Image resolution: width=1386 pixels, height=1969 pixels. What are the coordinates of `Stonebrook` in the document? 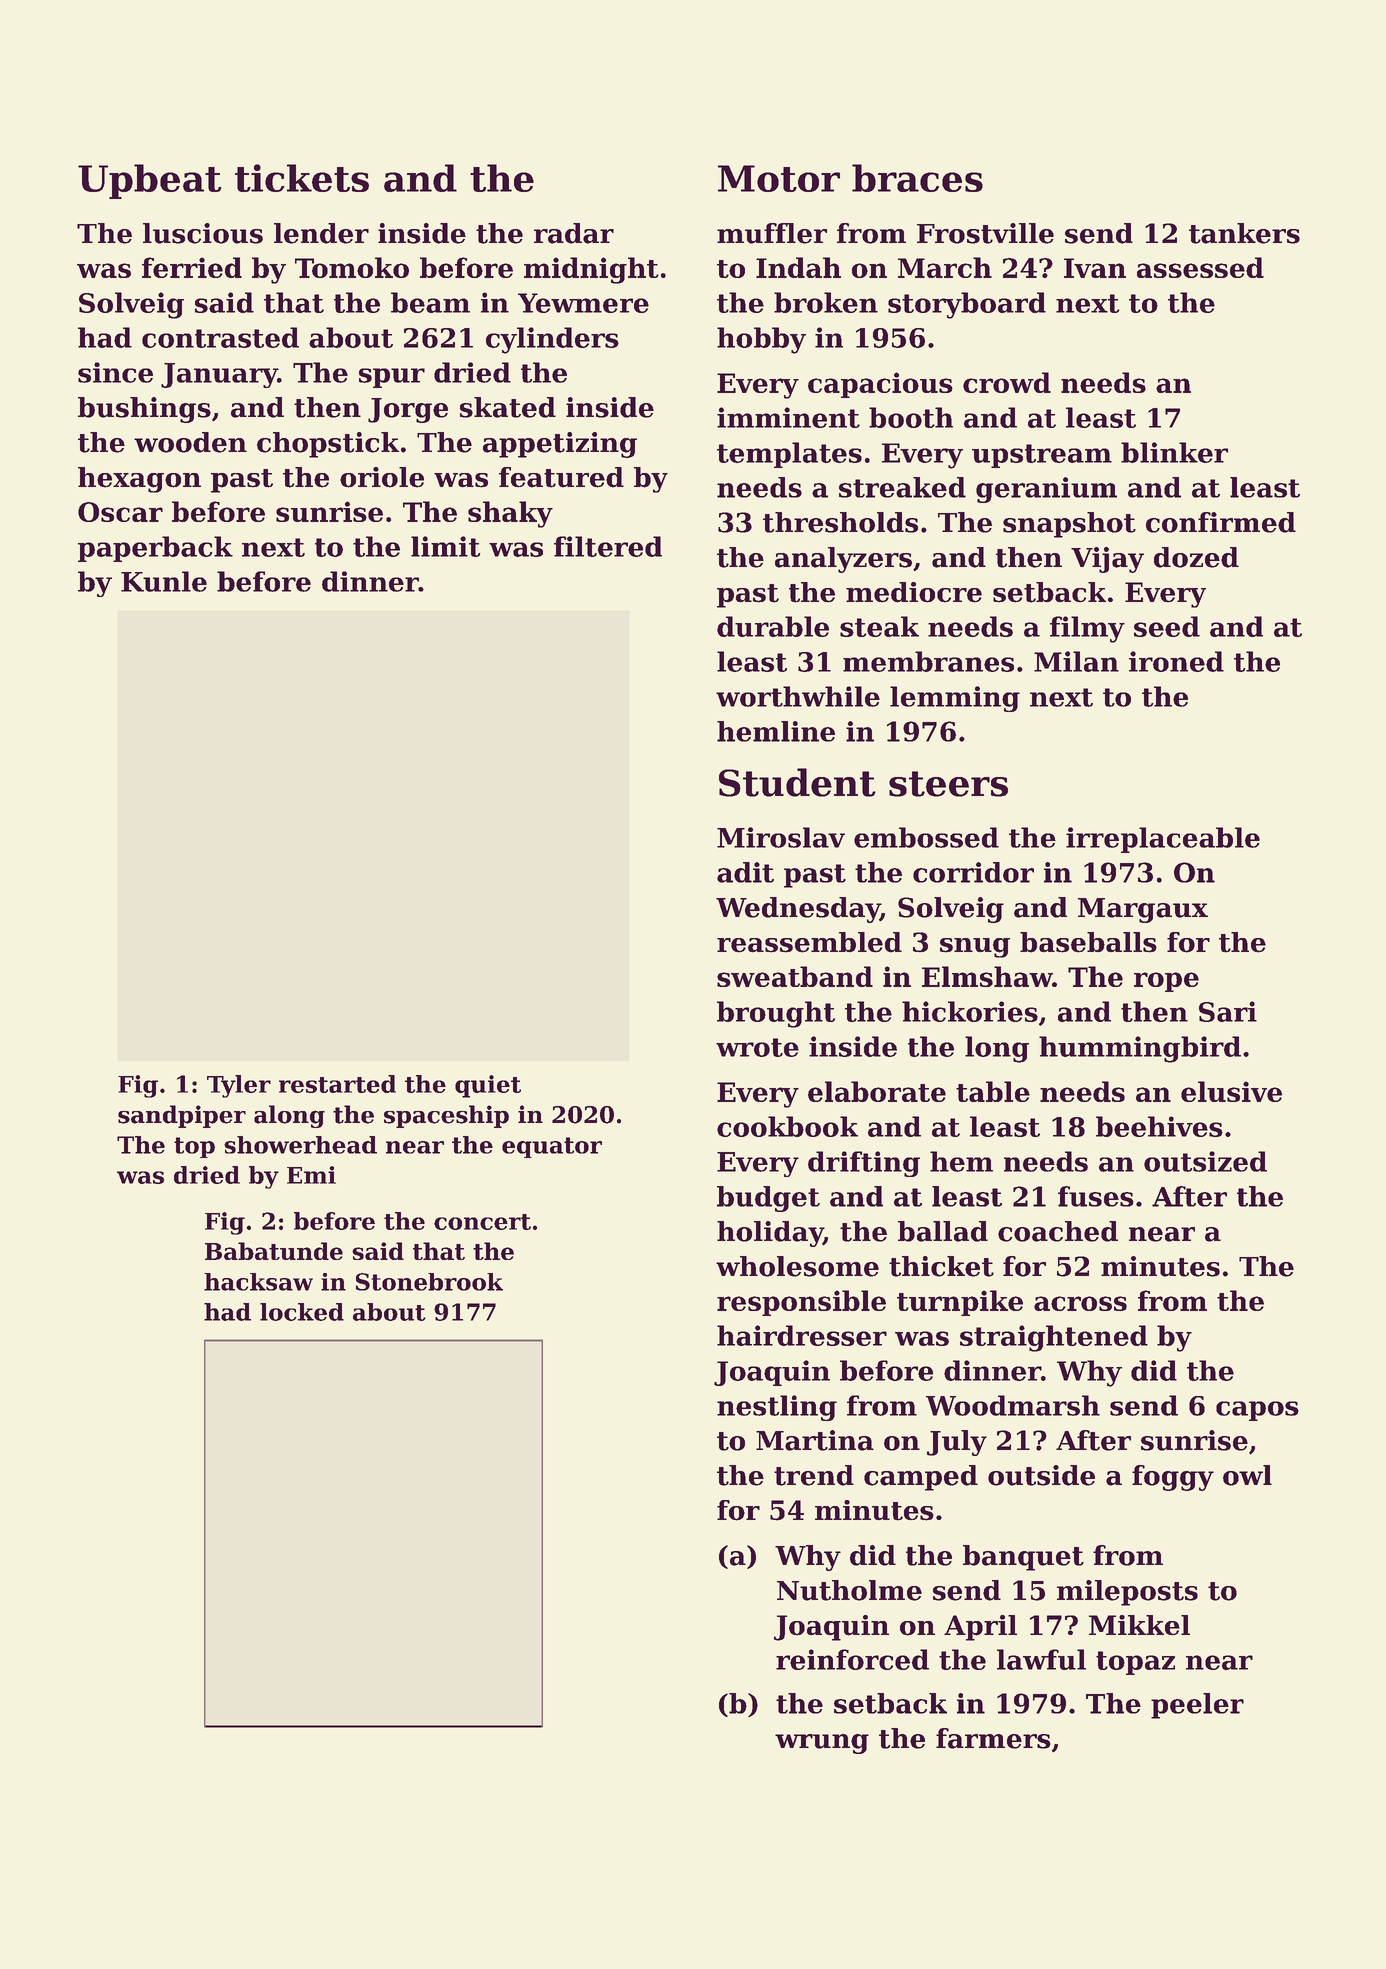 It's located at (429, 1282).
